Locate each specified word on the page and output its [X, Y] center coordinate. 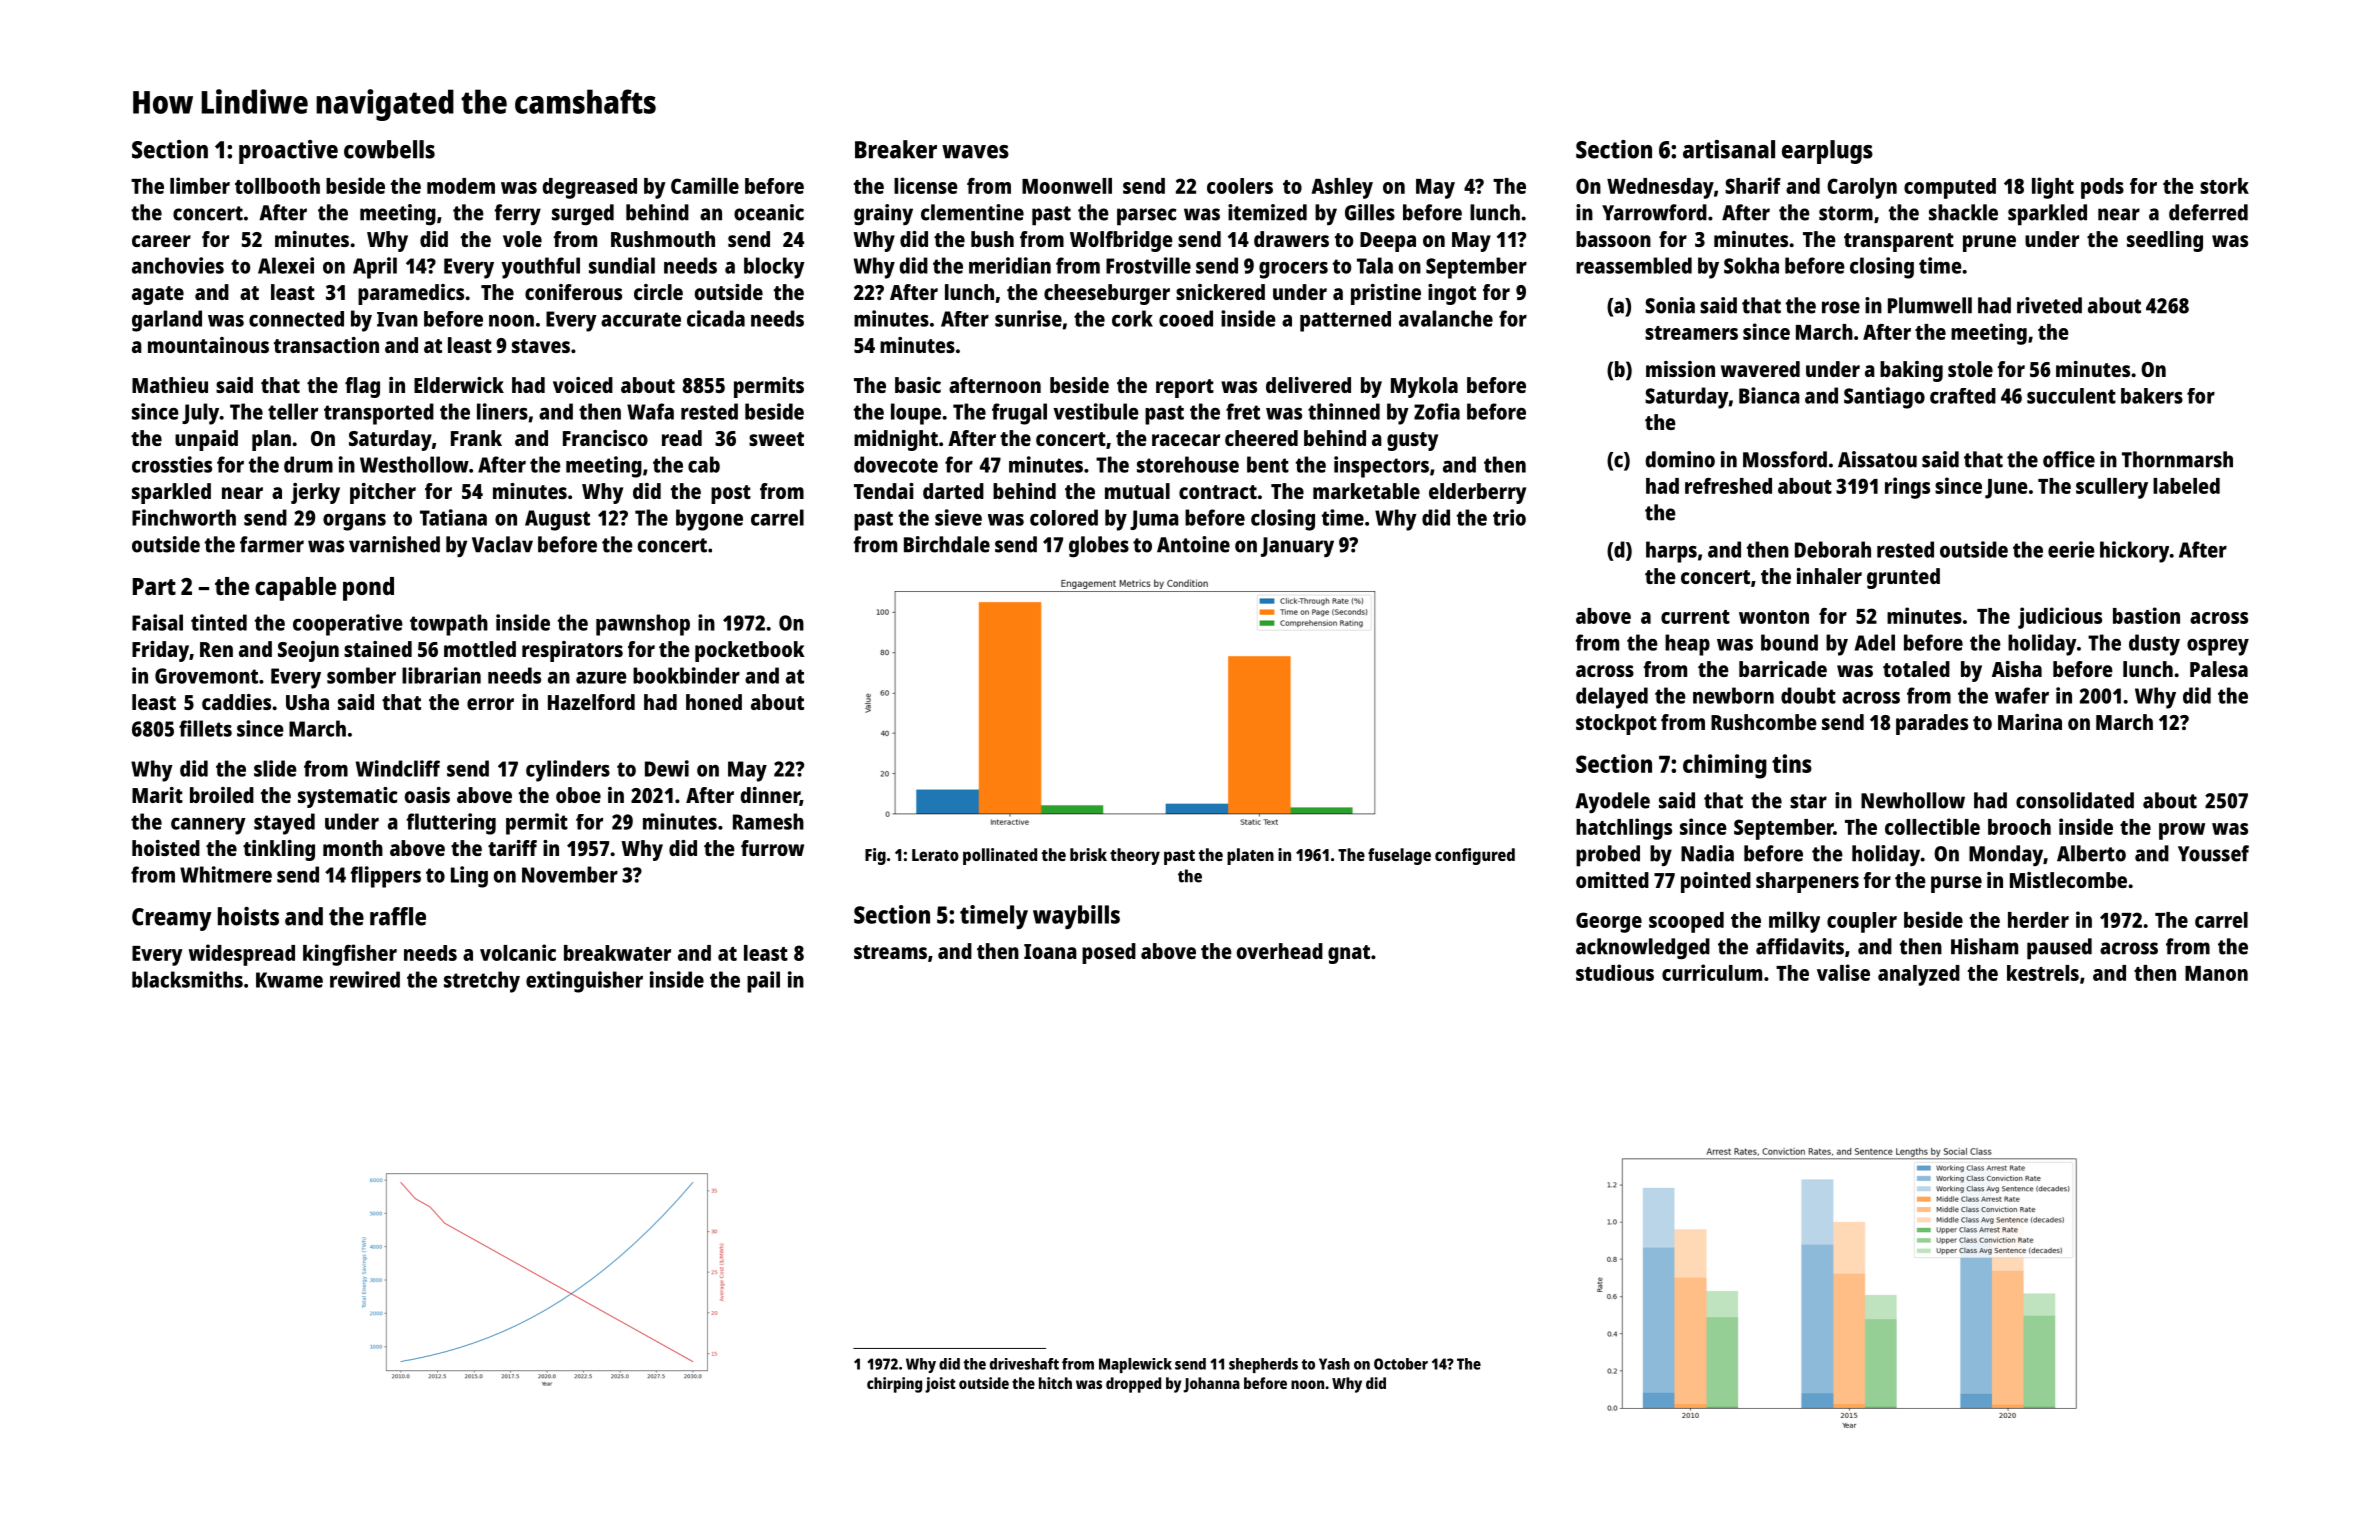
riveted [2049, 305]
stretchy [482, 982]
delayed [1612, 698]
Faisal [157, 622]
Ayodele [1612, 802]
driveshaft [1024, 1364]
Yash [1334, 1364]
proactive [288, 152]
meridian [1010, 265]
